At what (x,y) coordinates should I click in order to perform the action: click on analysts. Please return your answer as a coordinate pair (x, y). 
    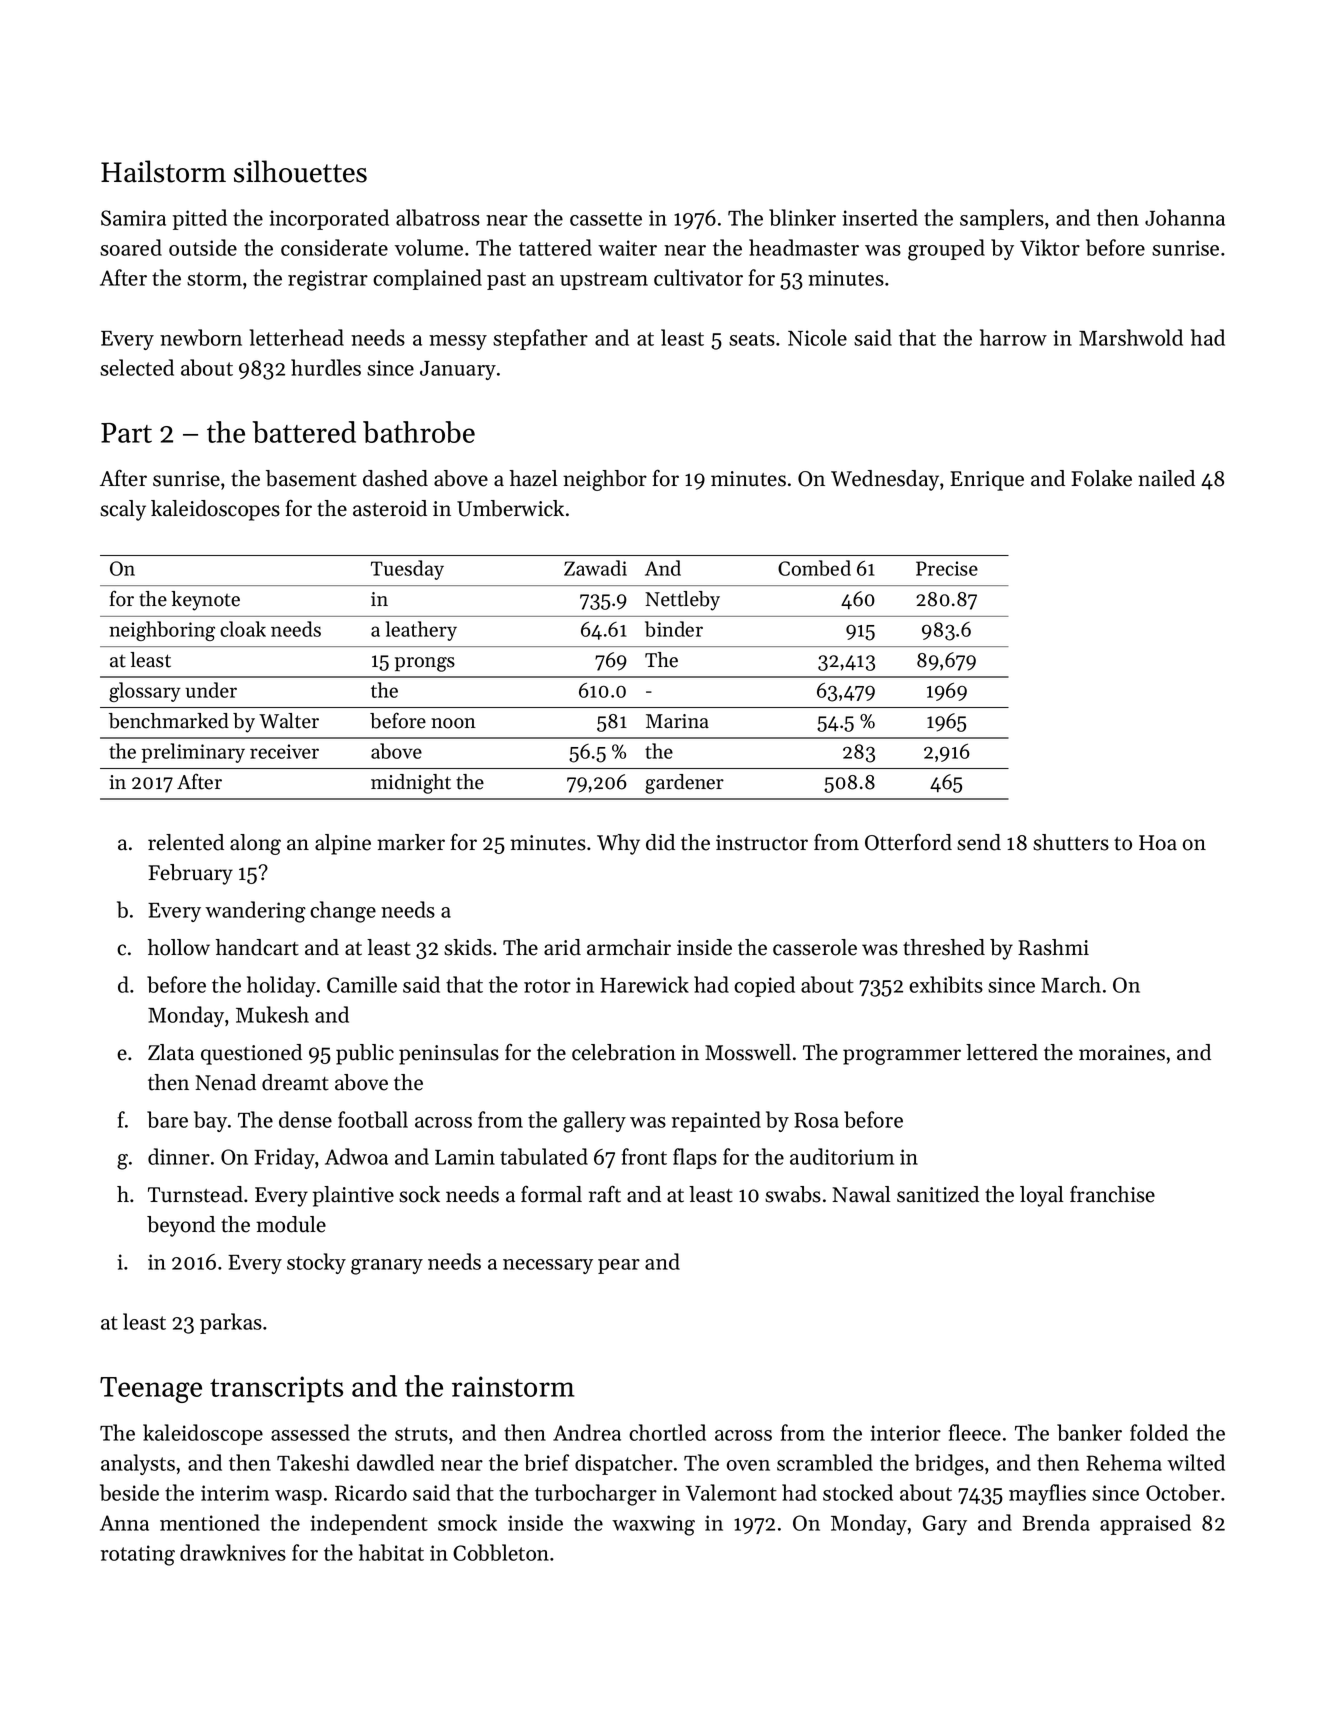
    Looking at the image, I should click on (138, 1464).
